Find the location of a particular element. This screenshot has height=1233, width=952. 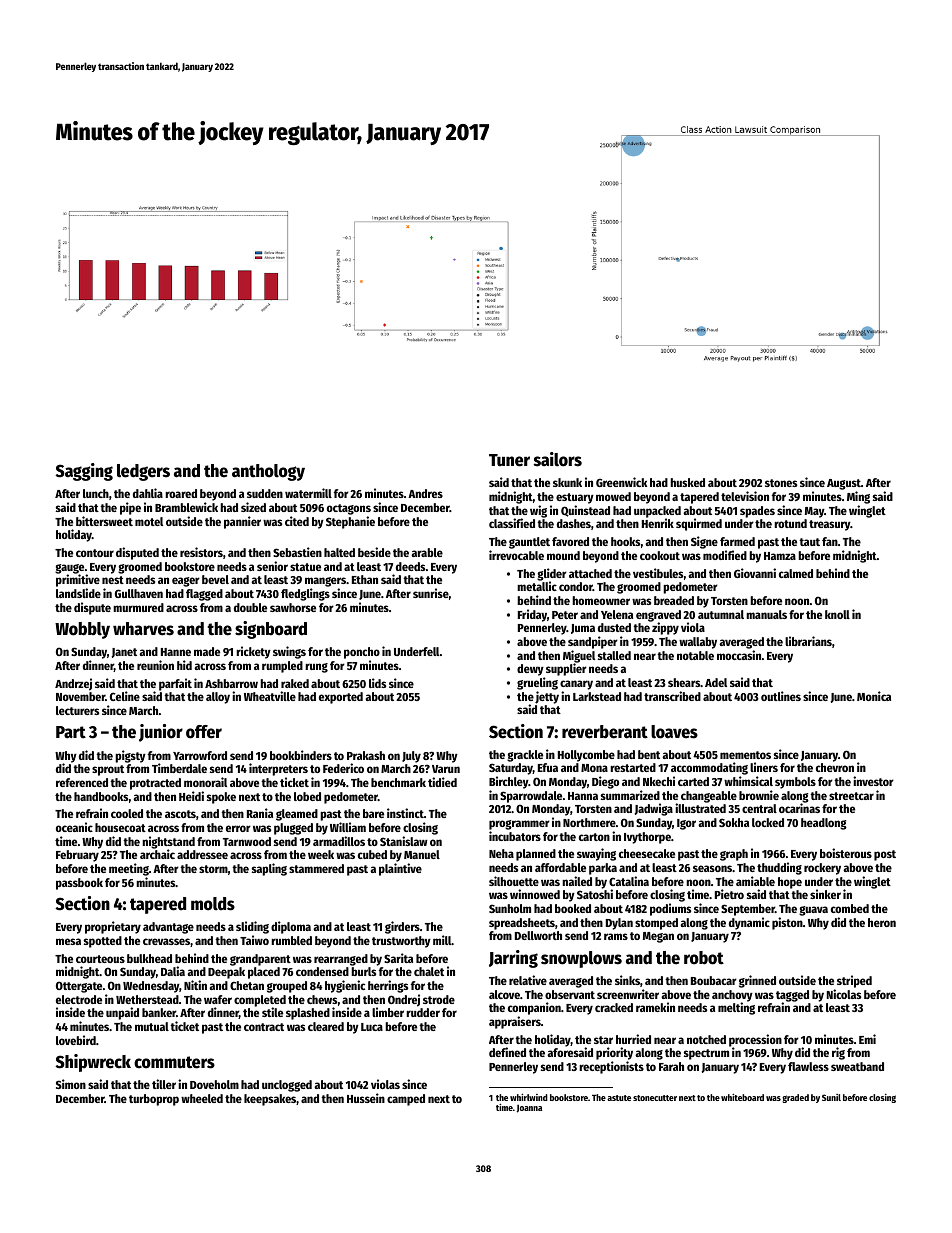

mangers is located at coordinates (325, 582).
